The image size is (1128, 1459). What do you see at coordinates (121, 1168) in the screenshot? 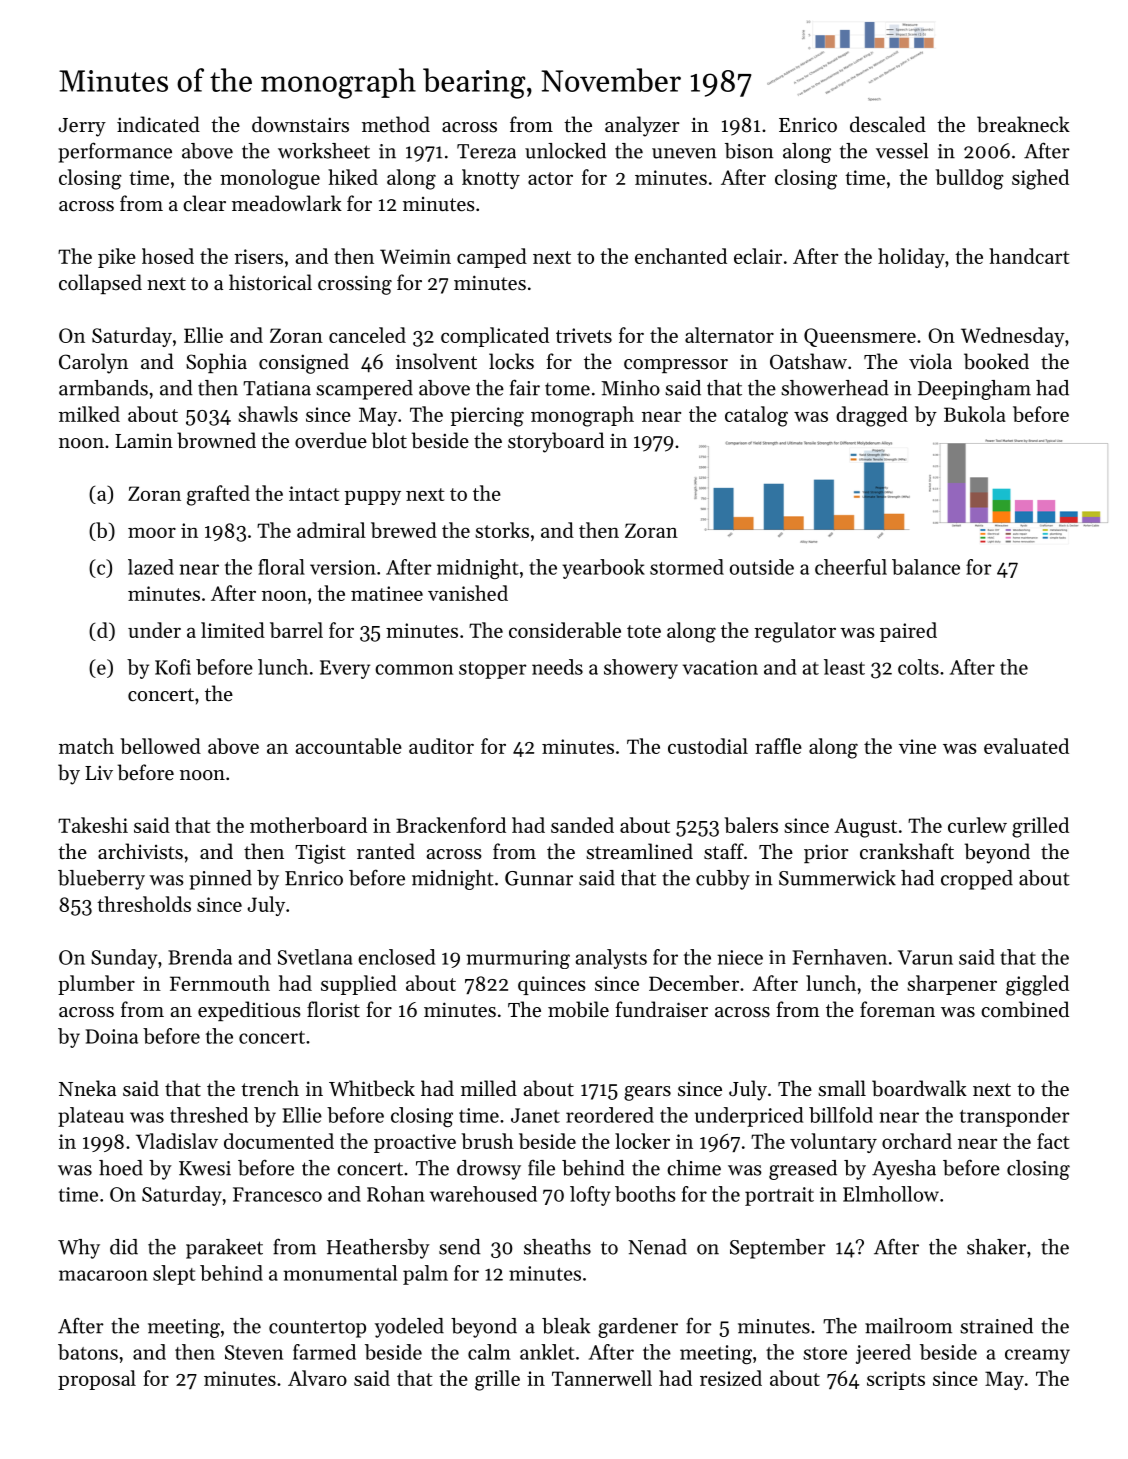
I see `hoed` at bounding box center [121, 1168].
